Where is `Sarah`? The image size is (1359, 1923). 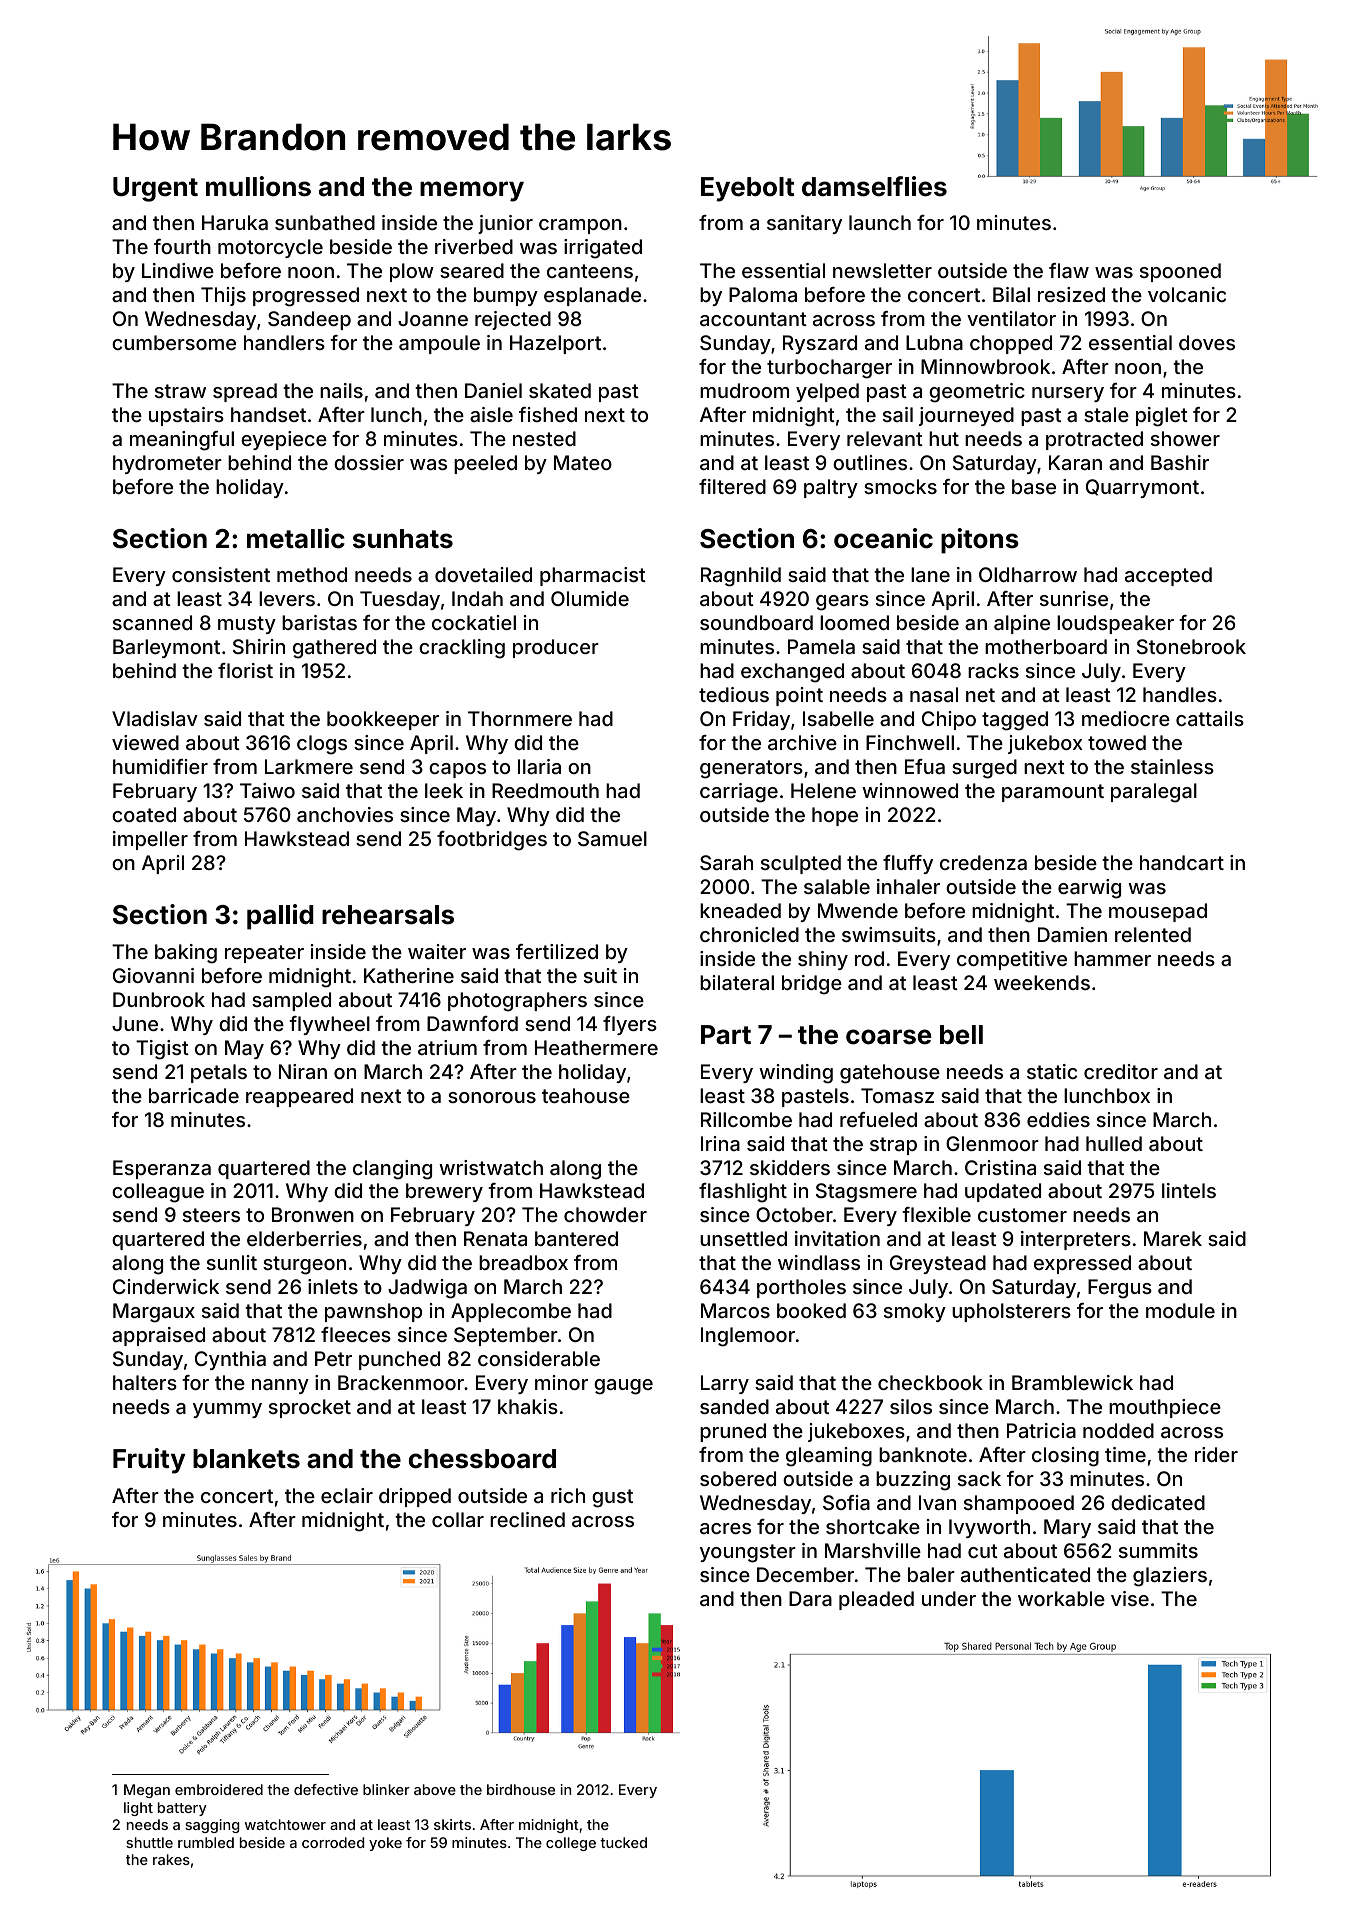 Sarah is located at coordinates (726, 862).
